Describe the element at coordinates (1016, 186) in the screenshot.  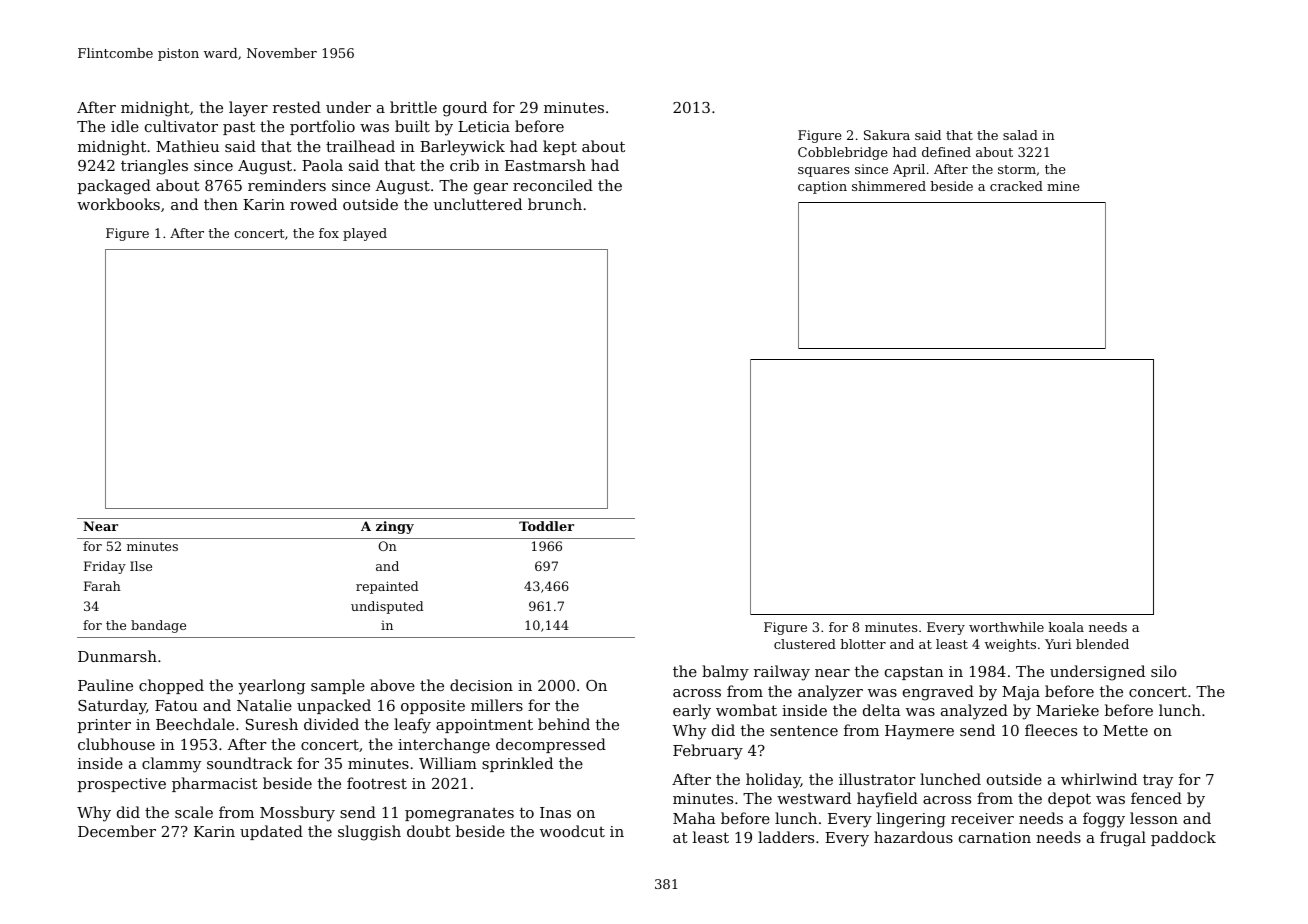
I see `cracked` at that location.
